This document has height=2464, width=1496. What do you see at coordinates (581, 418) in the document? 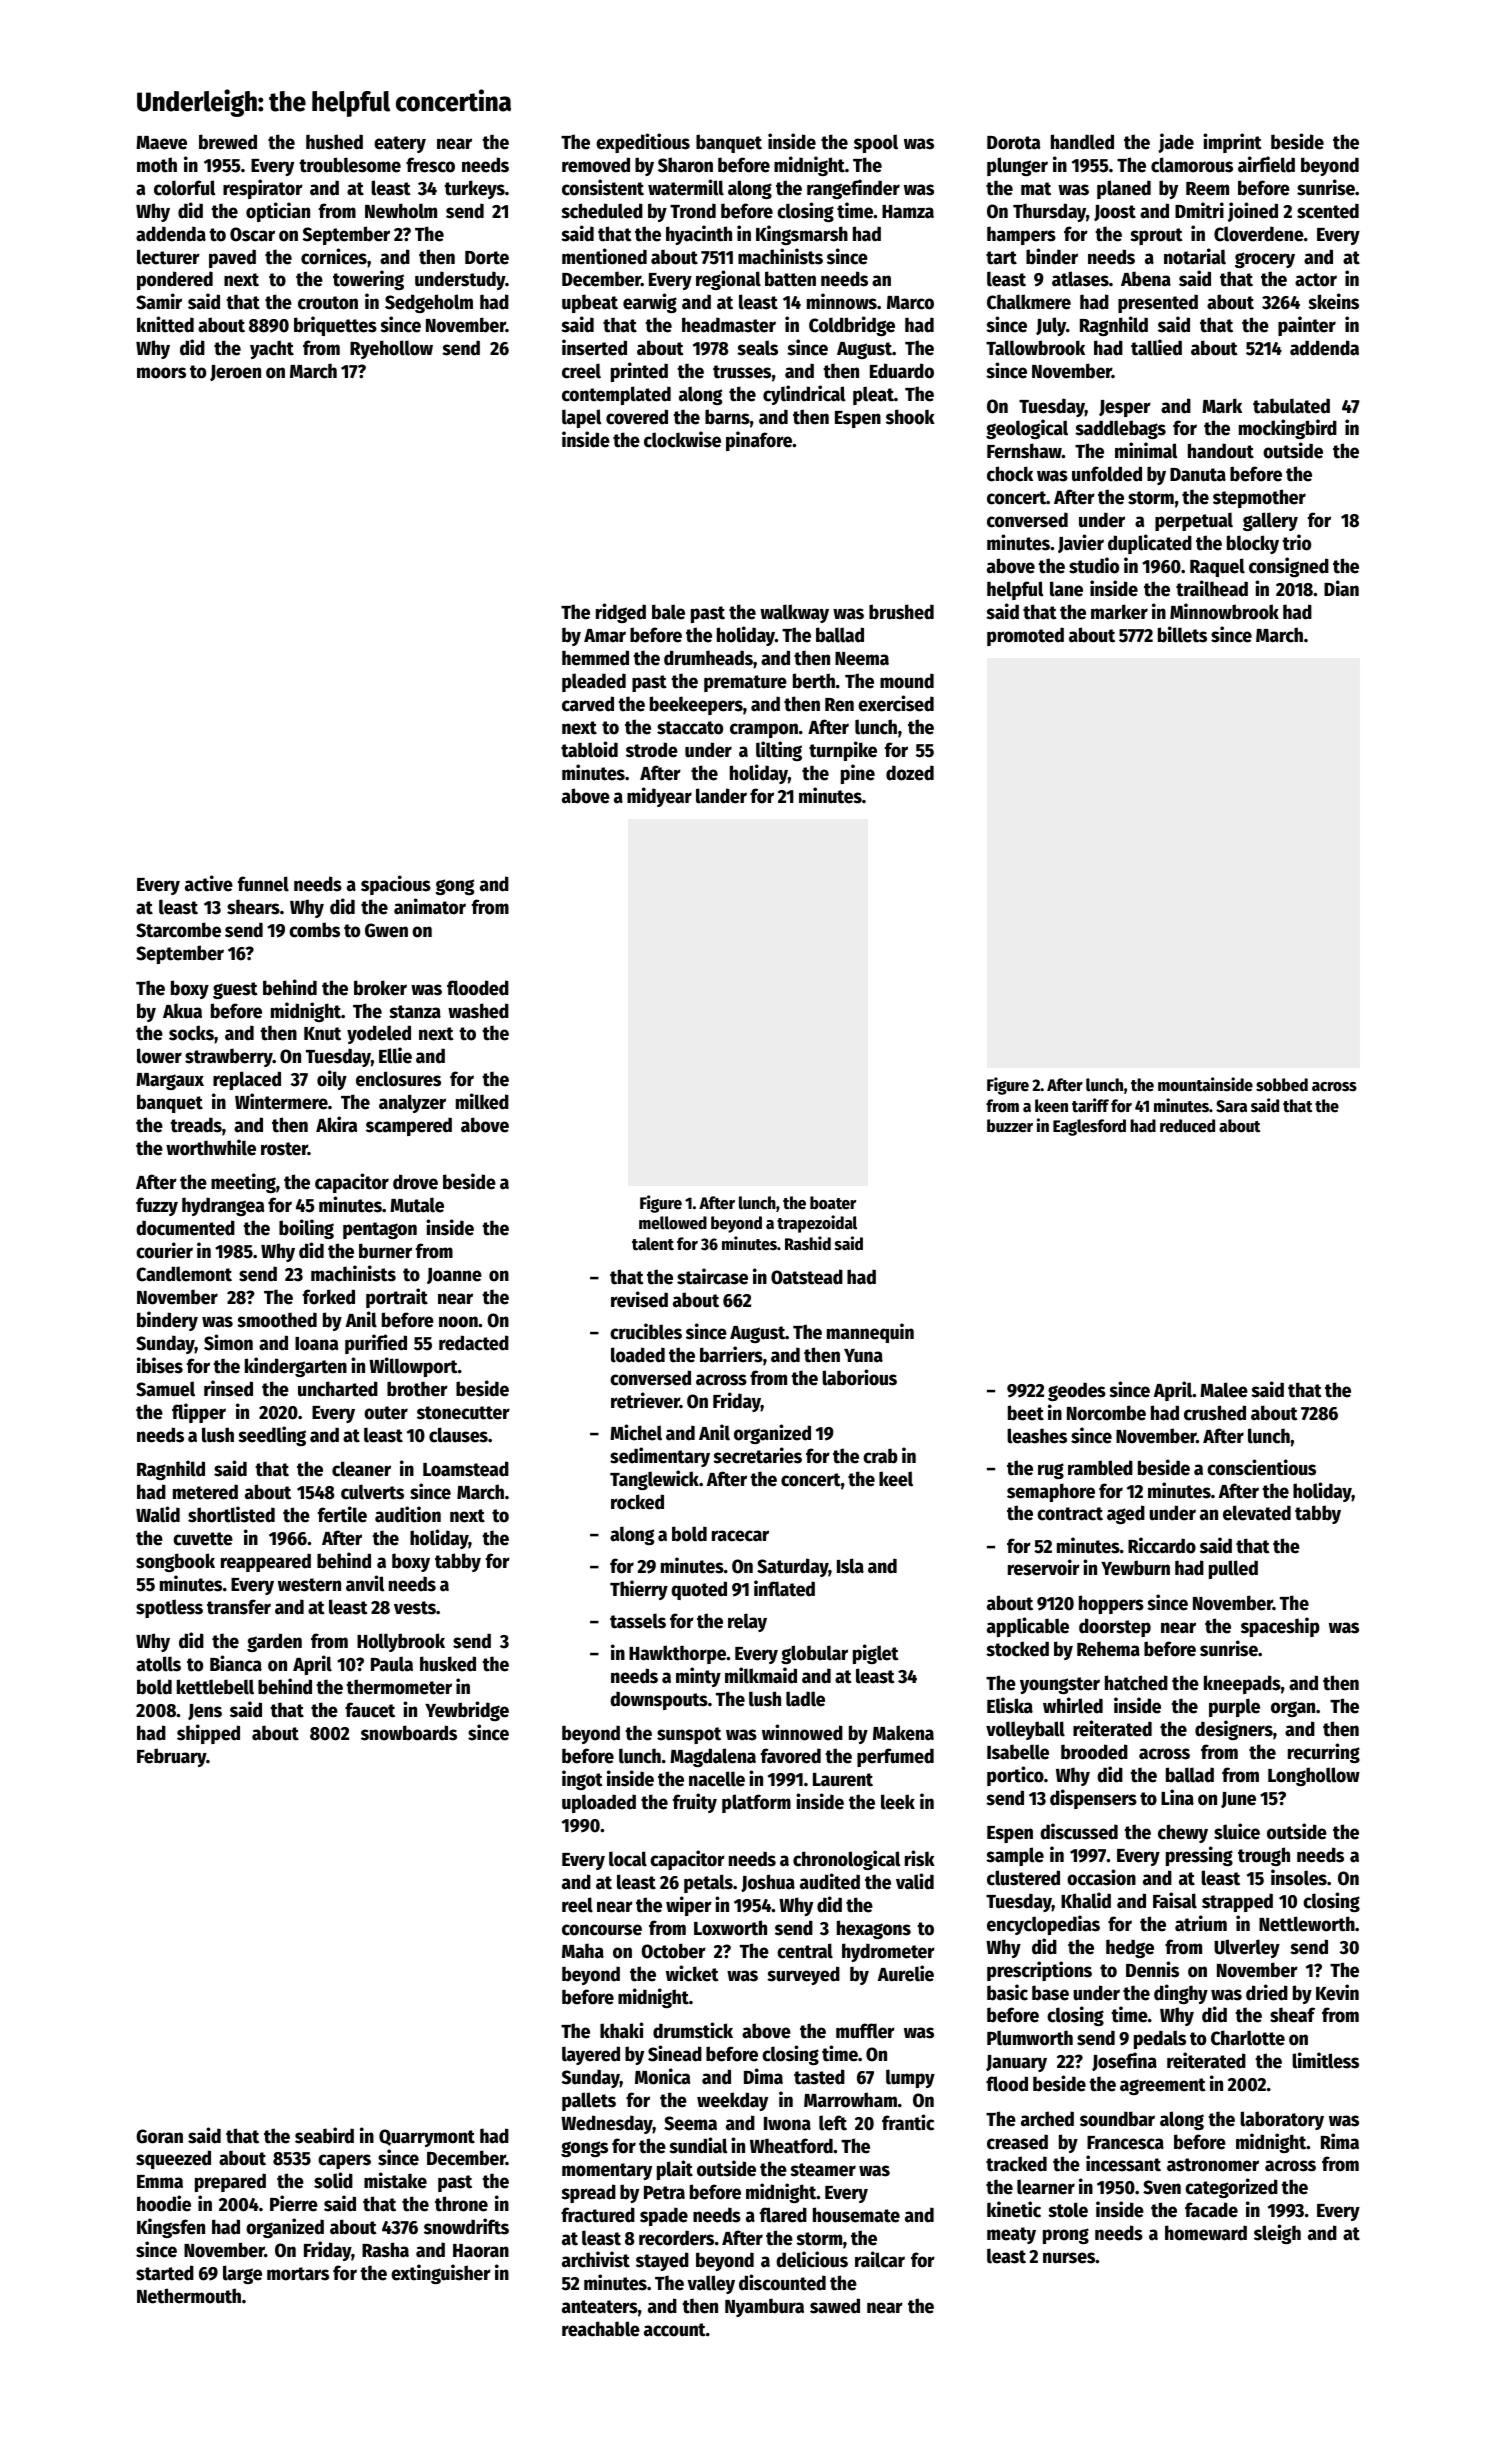
I see `lapel` at bounding box center [581, 418].
